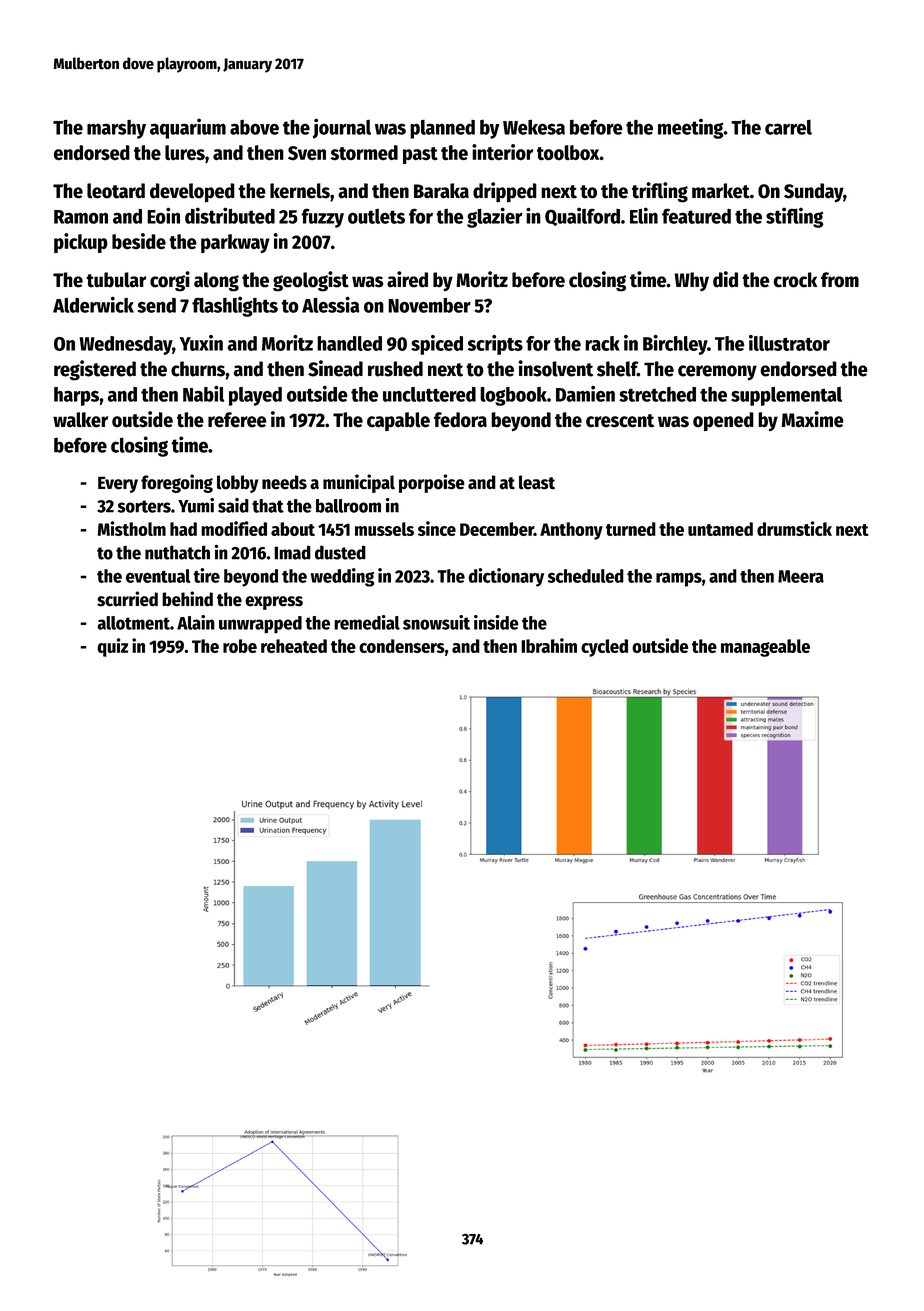  What do you see at coordinates (495, 345) in the image?
I see `scripts` at bounding box center [495, 345].
